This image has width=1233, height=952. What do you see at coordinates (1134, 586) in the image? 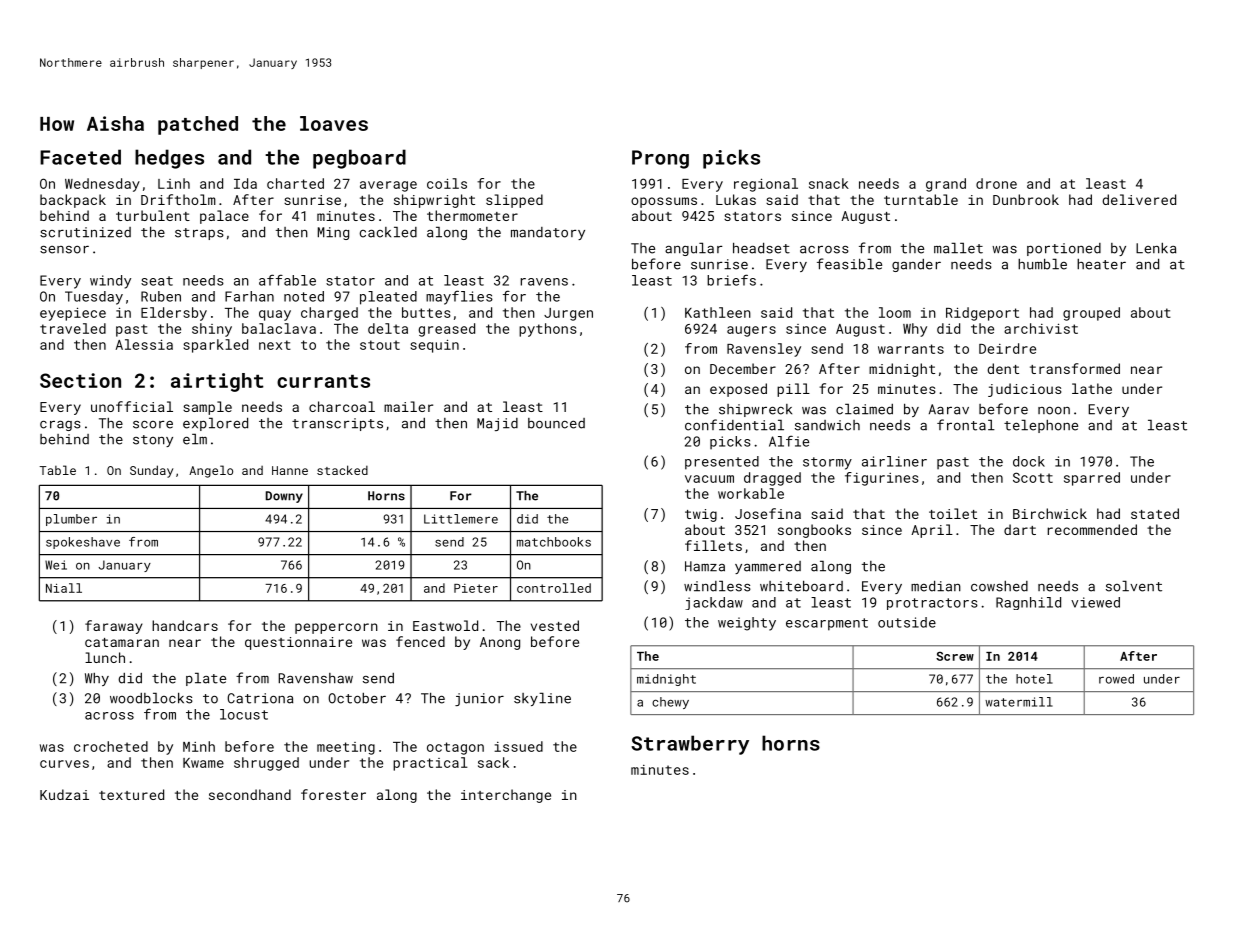
I see `solvent` at bounding box center [1134, 586].
